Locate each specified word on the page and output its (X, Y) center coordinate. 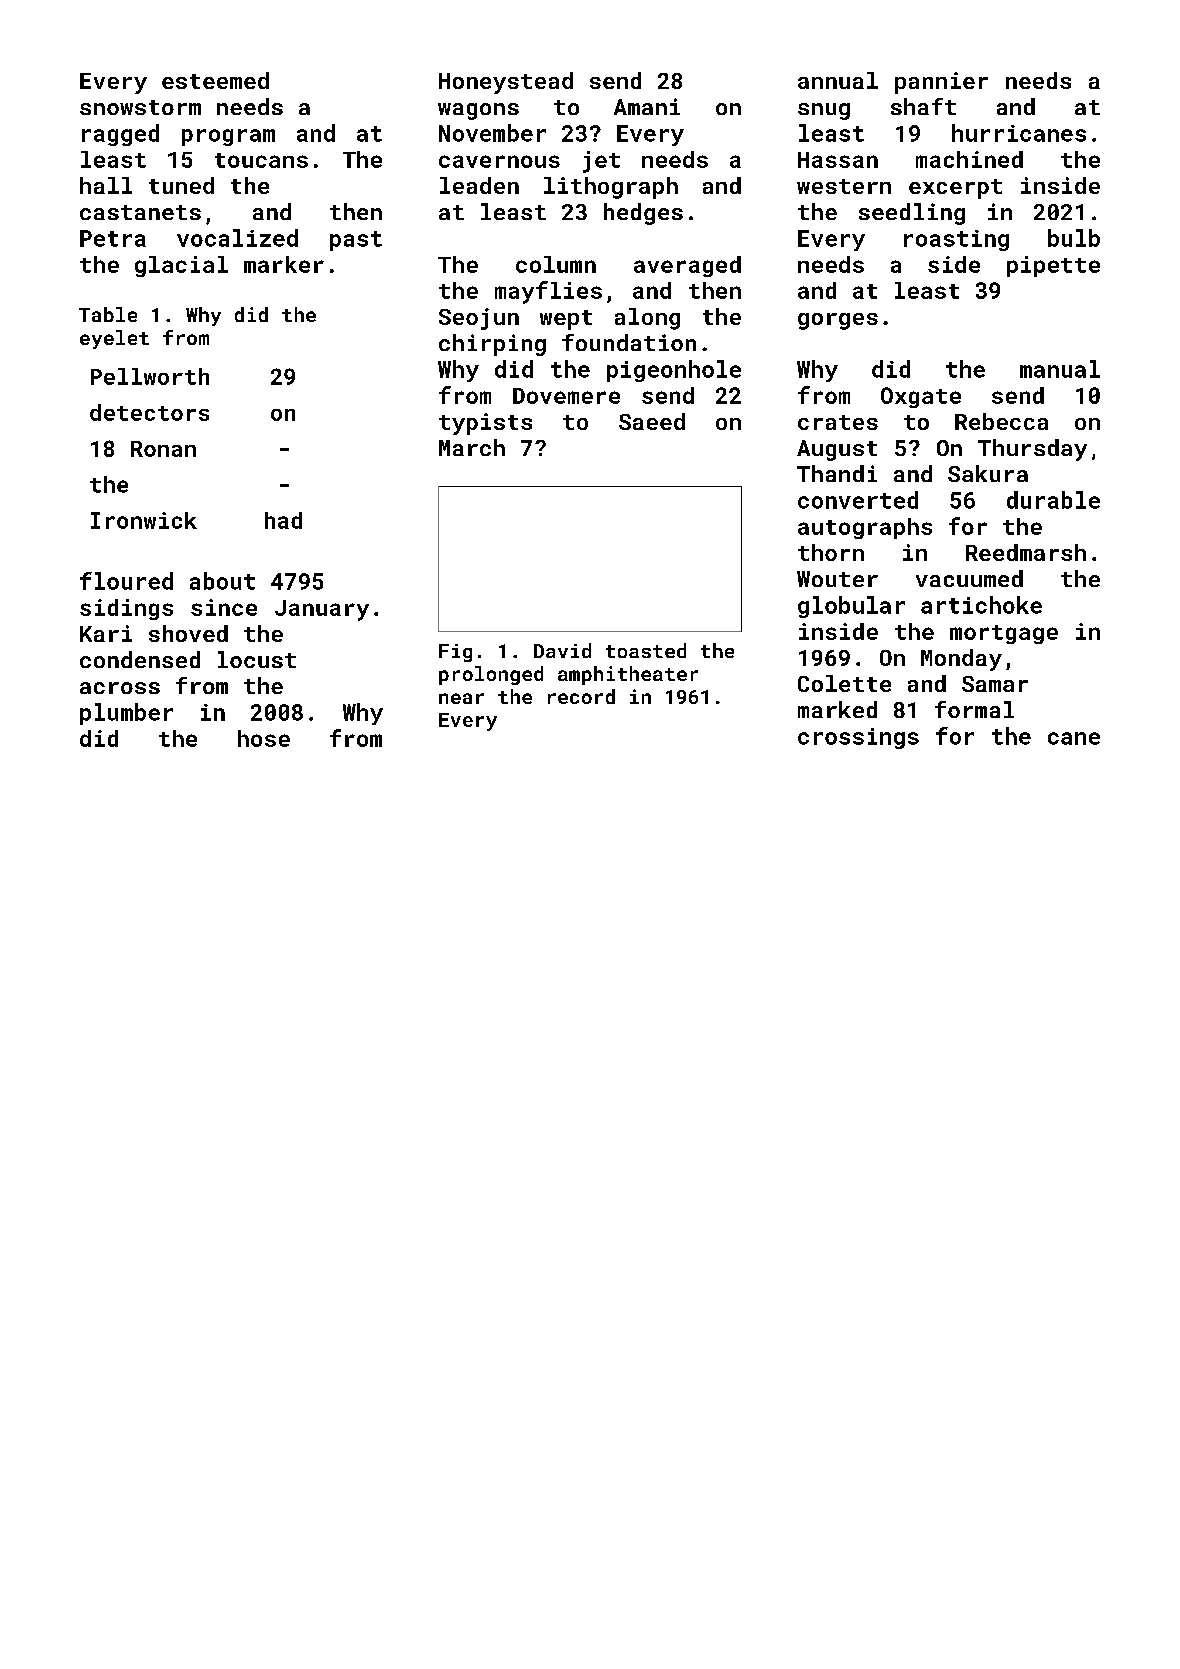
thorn (831, 552)
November (492, 133)
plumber (126, 714)
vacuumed (969, 578)
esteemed (215, 80)
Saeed (652, 421)
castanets (140, 212)
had (283, 520)
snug (824, 111)
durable (1053, 500)
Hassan (838, 160)
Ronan (163, 449)
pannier (941, 83)
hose (264, 738)
